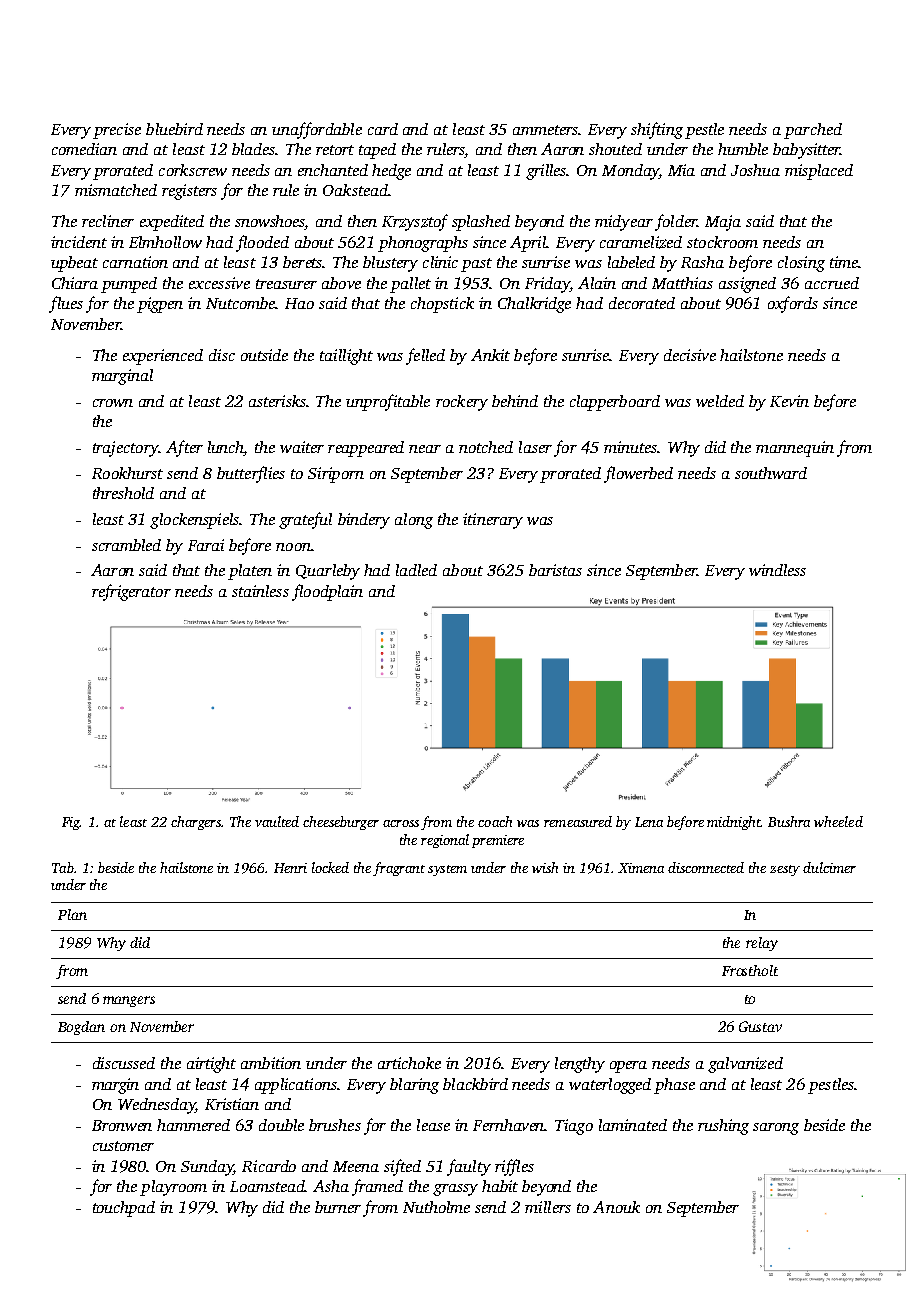 The image size is (924, 1308). What do you see at coordinates (125, 449) in the screenshot?
I see `trajectory` at bounding box center [125, 449].
